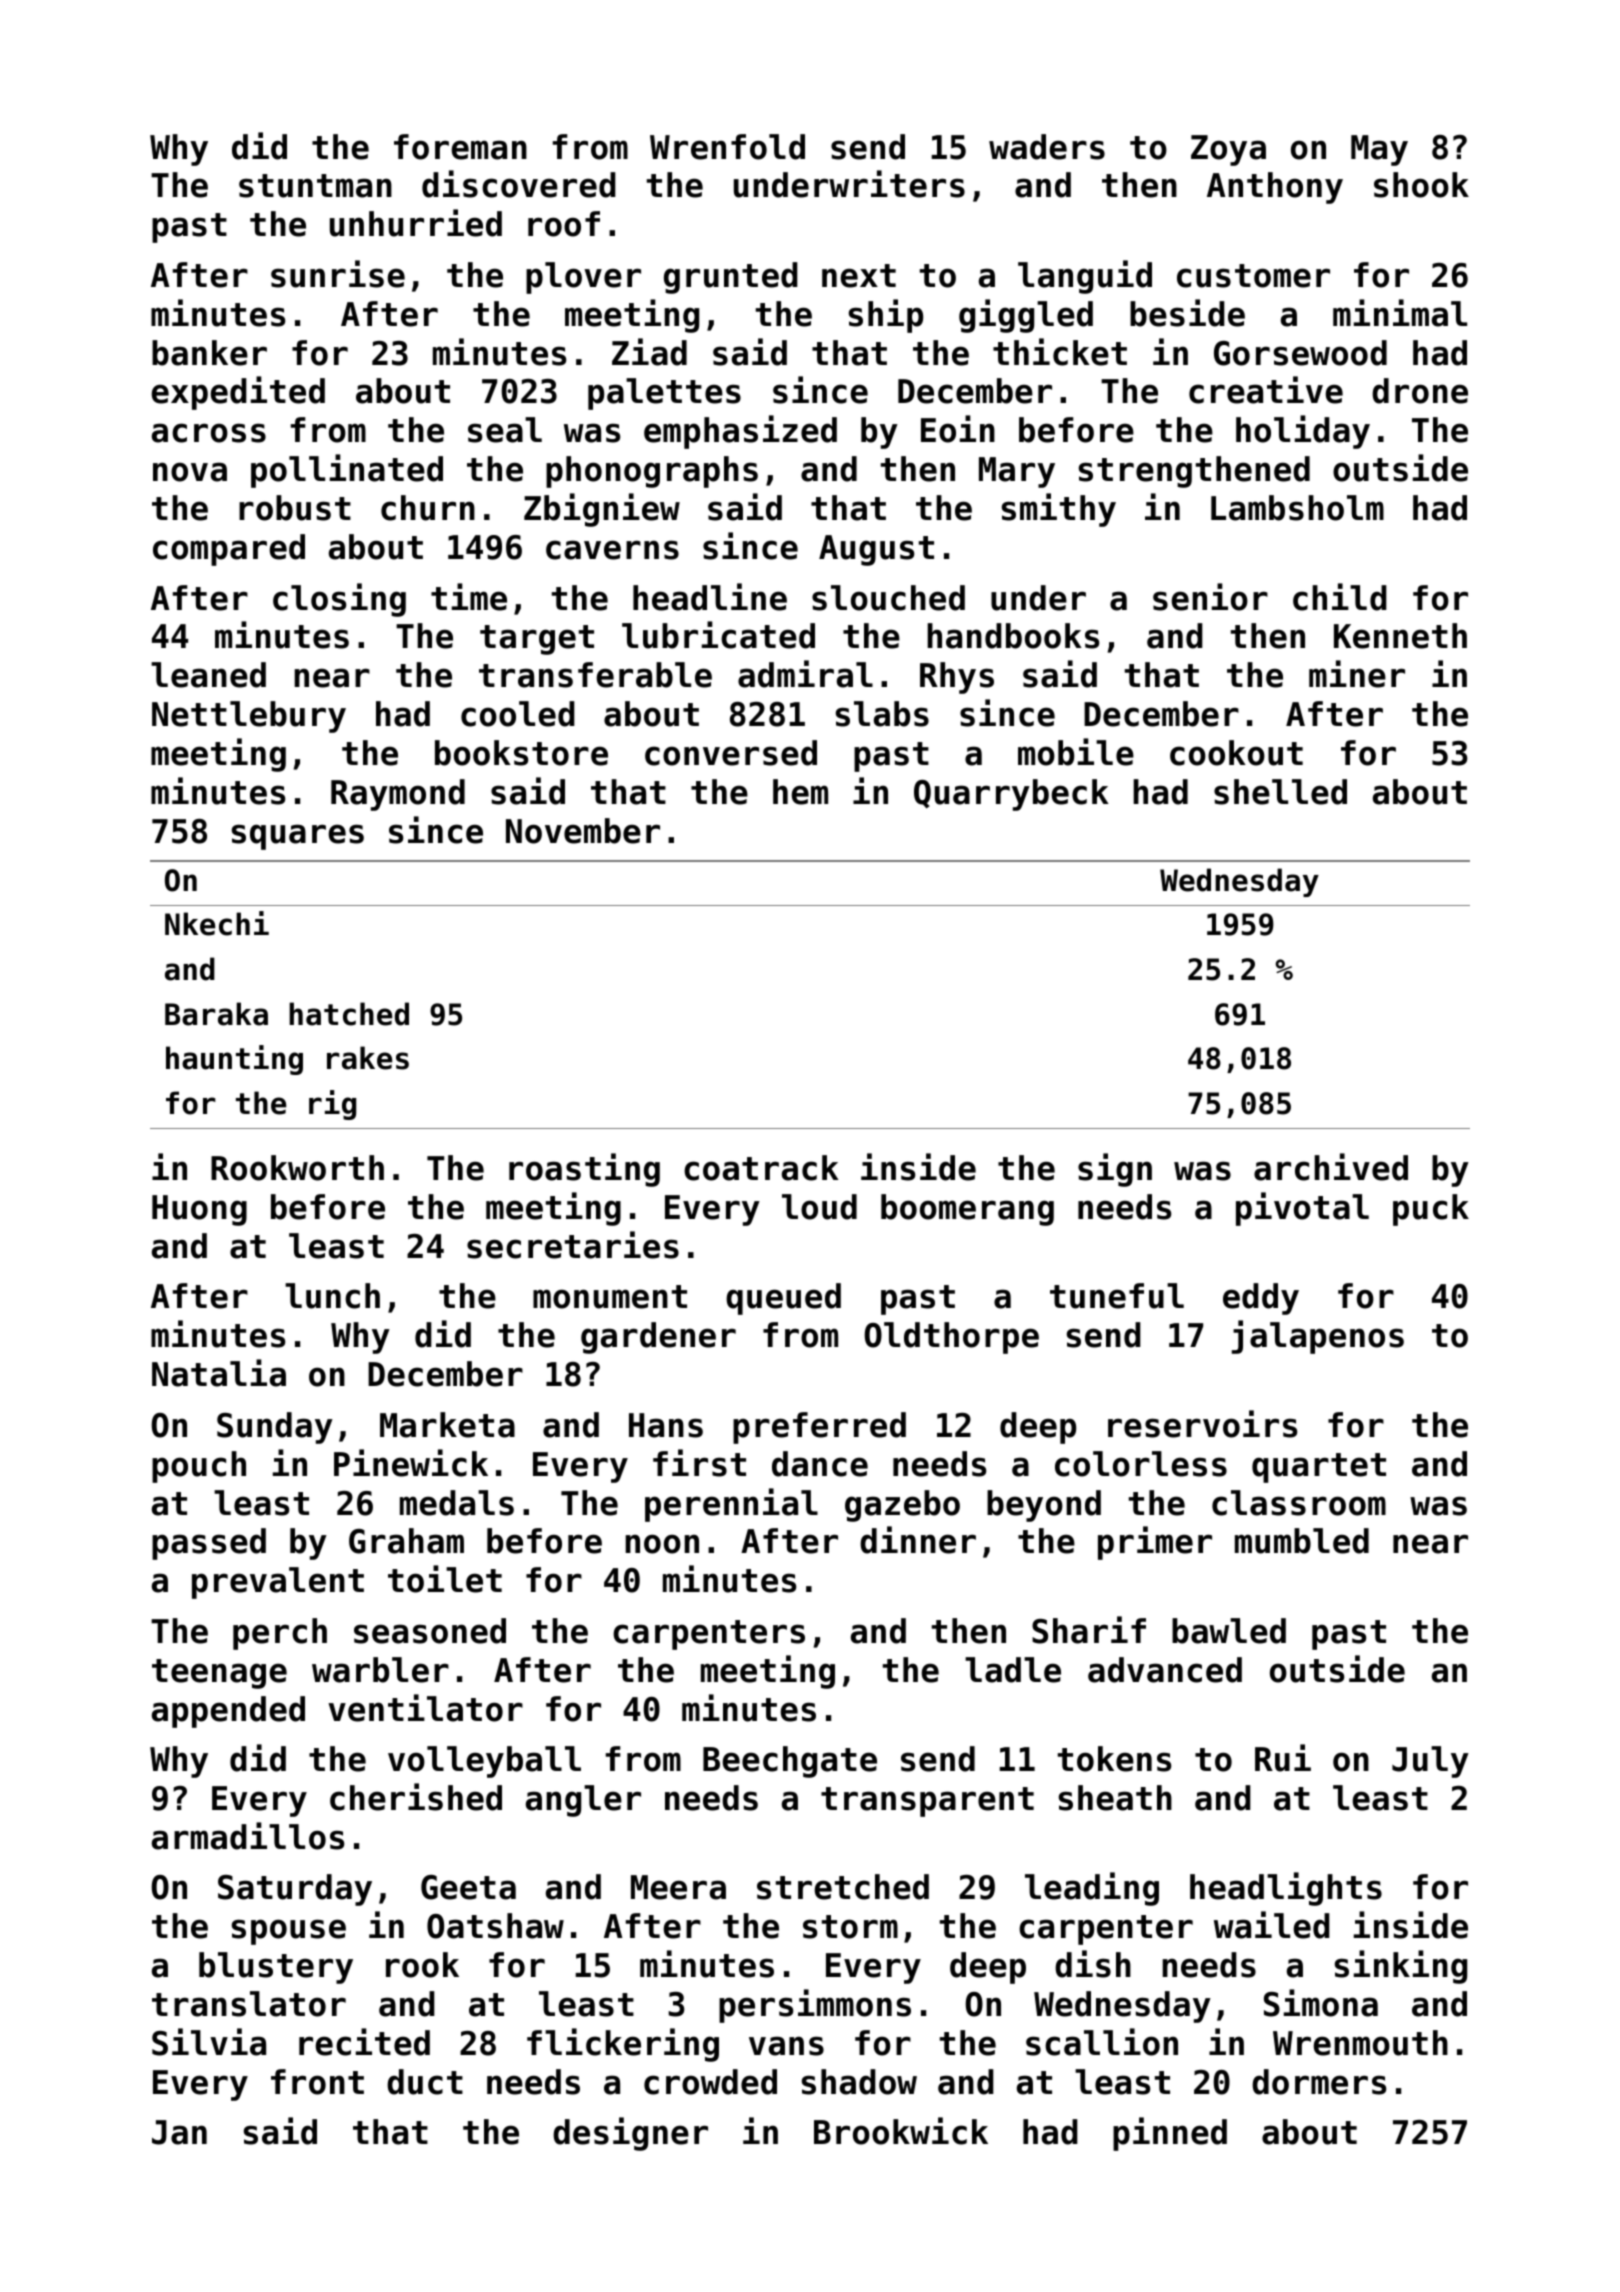 This page has width=1620, height=2292. I want to click on crowded, so click(710, 2082).
